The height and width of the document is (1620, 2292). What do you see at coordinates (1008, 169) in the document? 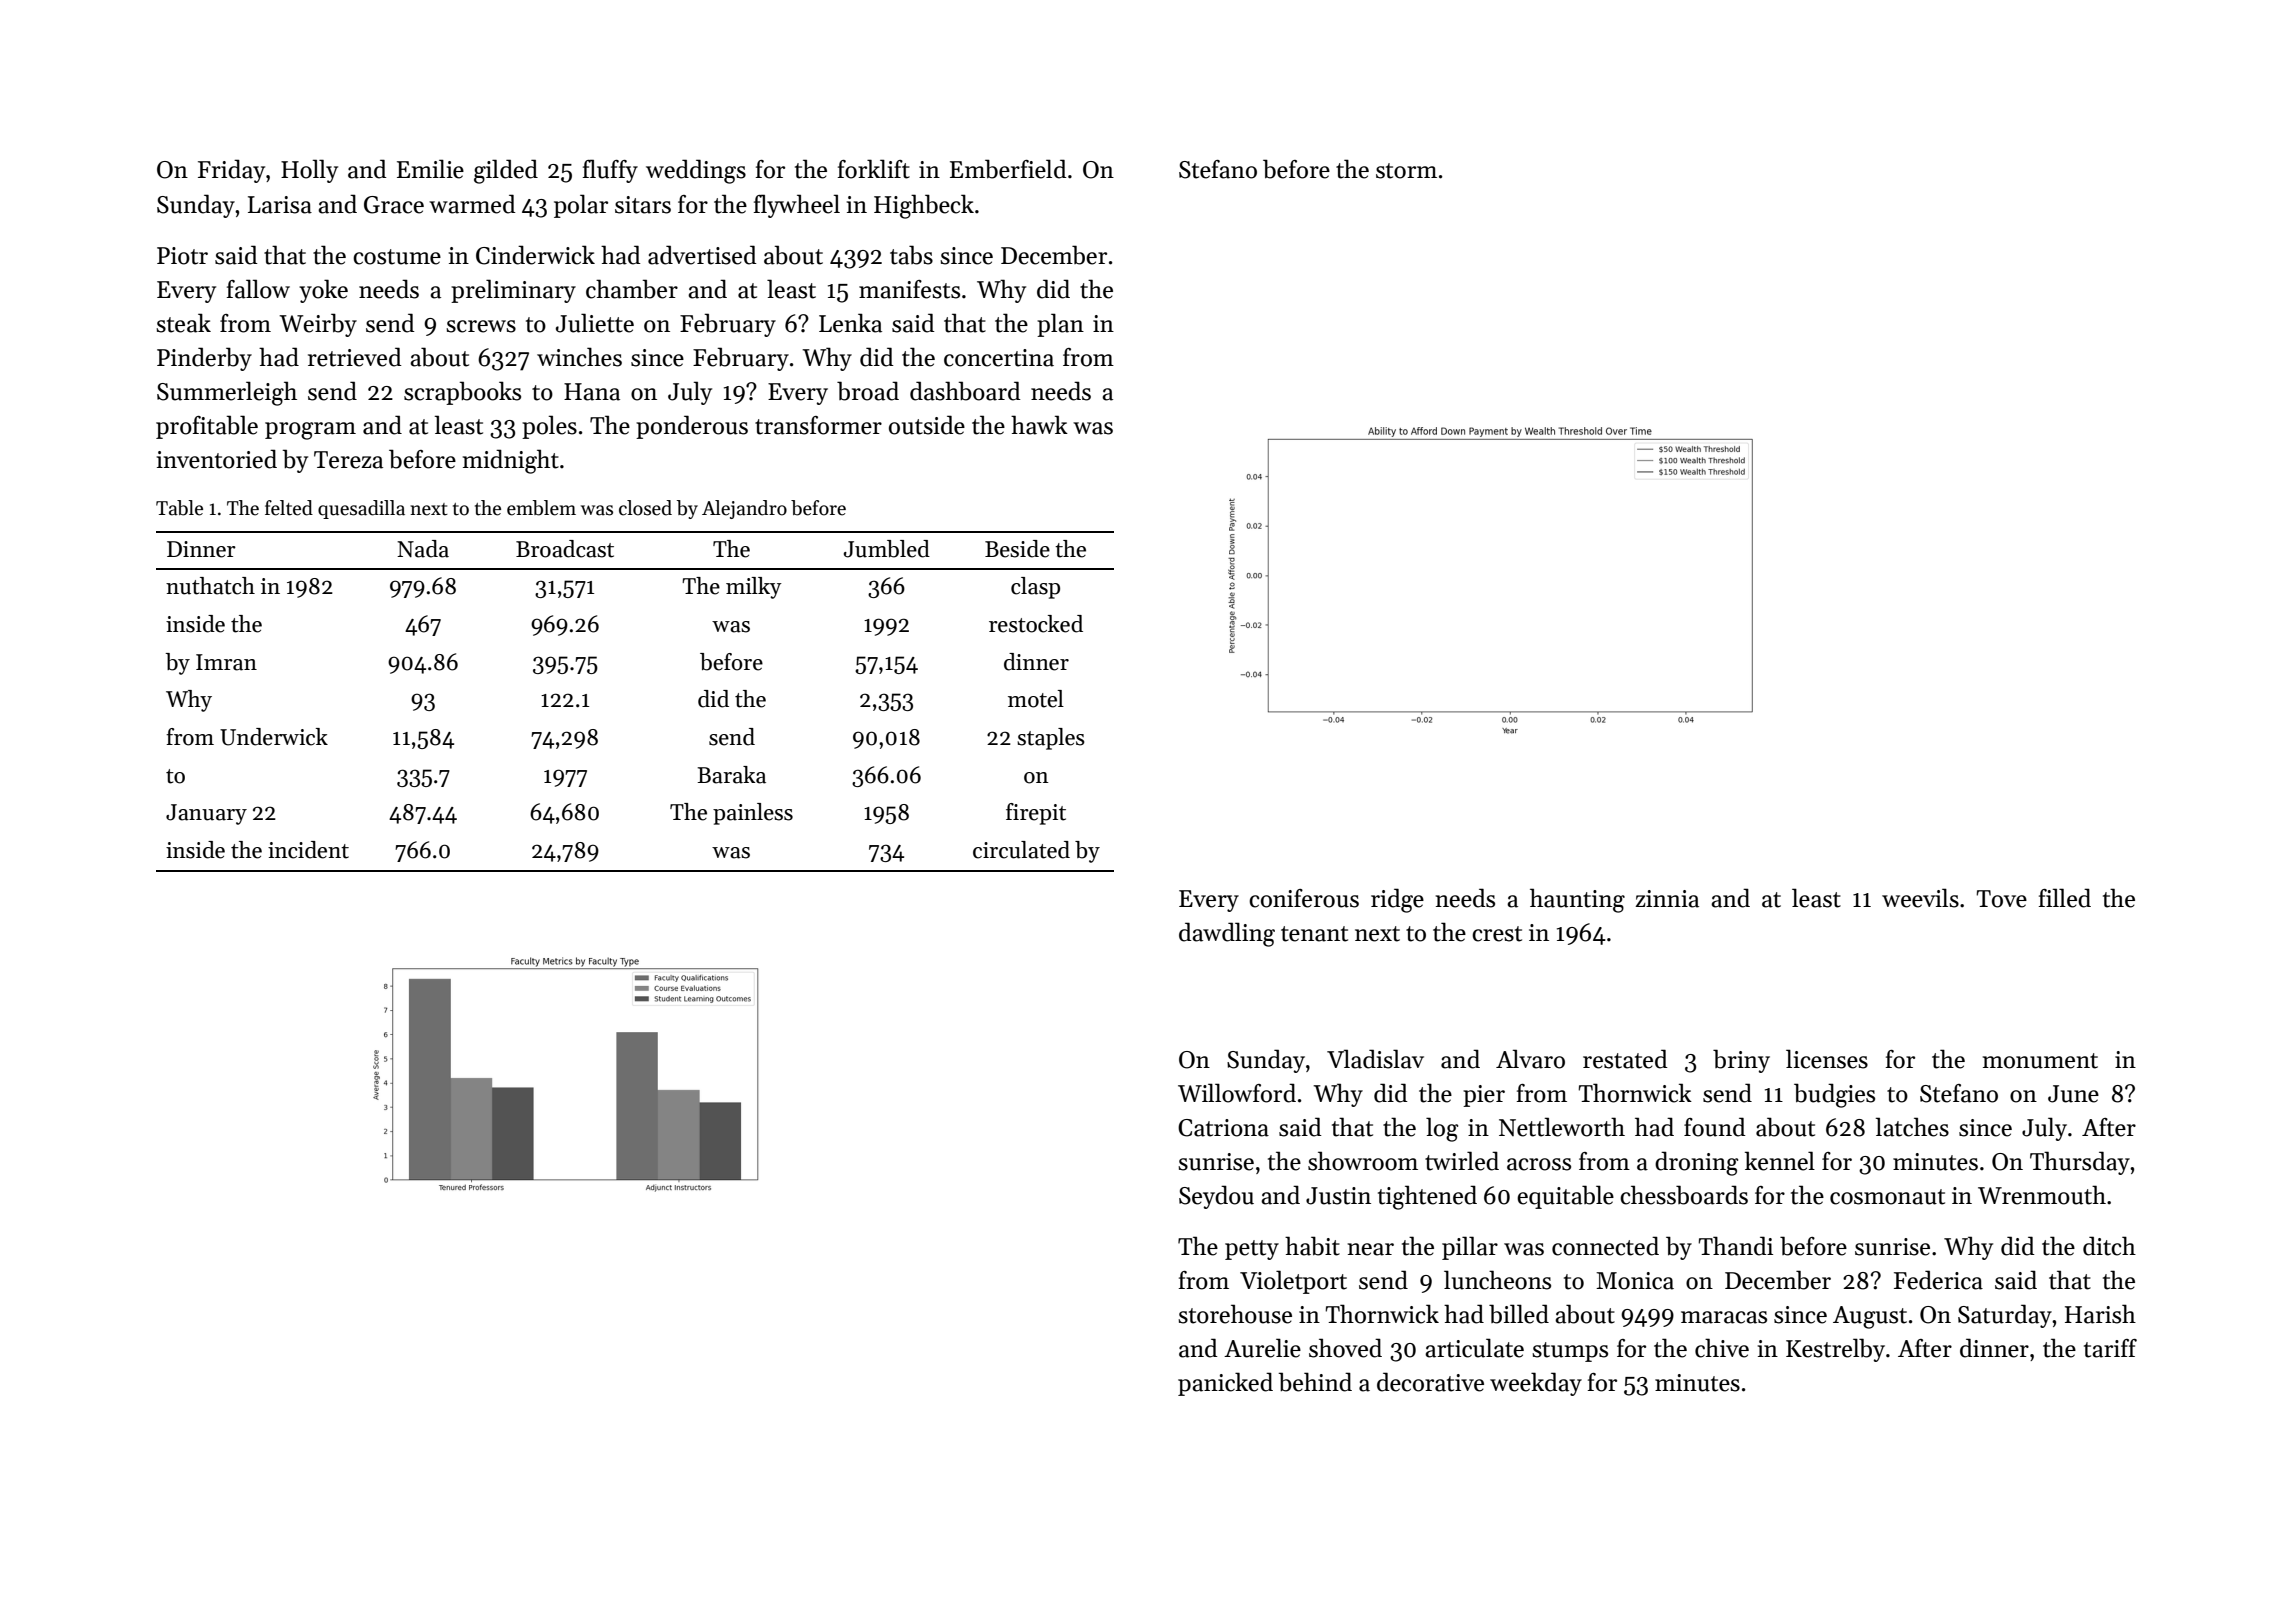
I see `Emberfield` at bounding box center [1008, 169].
